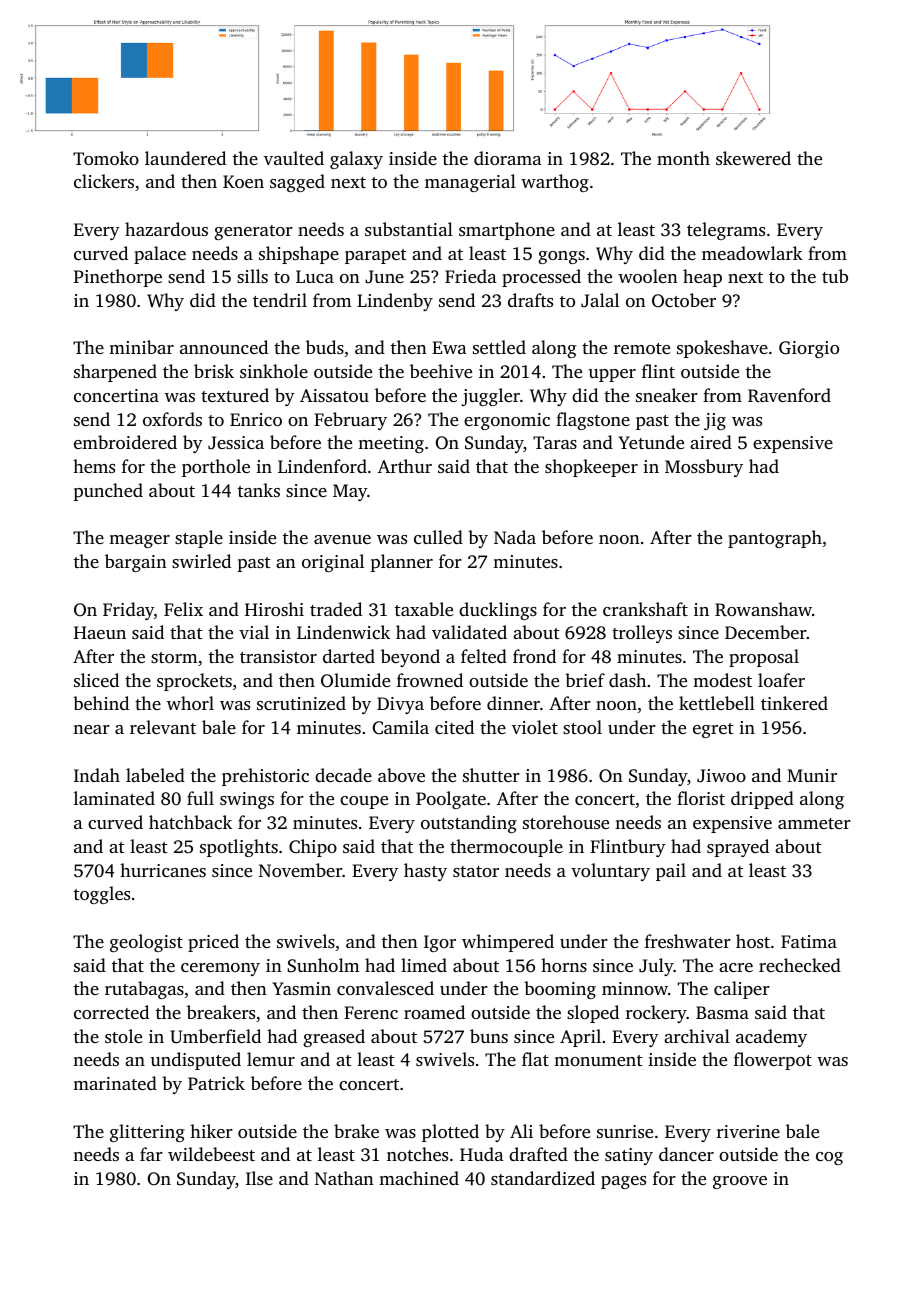 This page has height=1314, width=924. I want to click on Frieda, so click(471, 276).
